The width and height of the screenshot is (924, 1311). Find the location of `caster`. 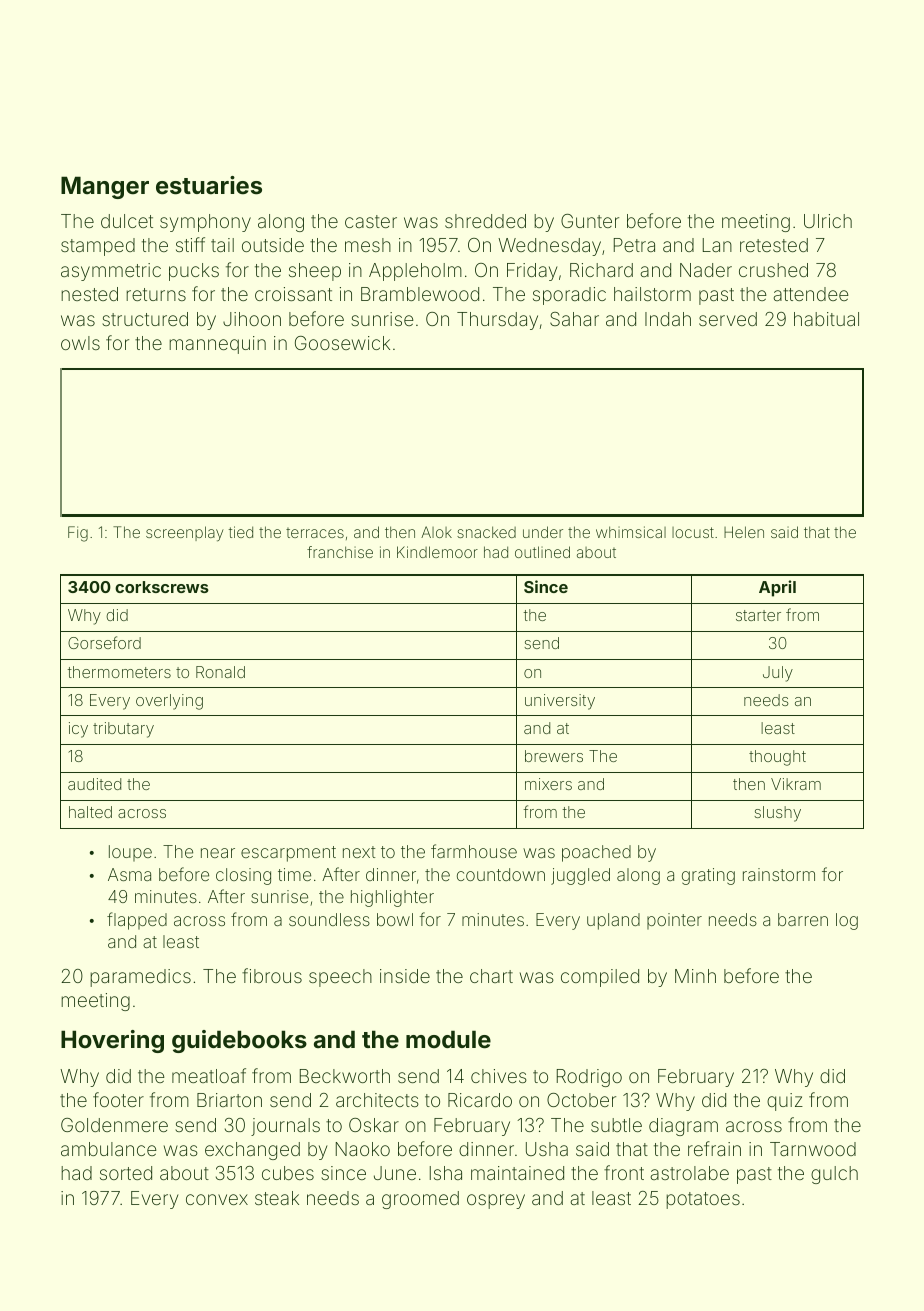

caster is located at coordinates (371, 221).
